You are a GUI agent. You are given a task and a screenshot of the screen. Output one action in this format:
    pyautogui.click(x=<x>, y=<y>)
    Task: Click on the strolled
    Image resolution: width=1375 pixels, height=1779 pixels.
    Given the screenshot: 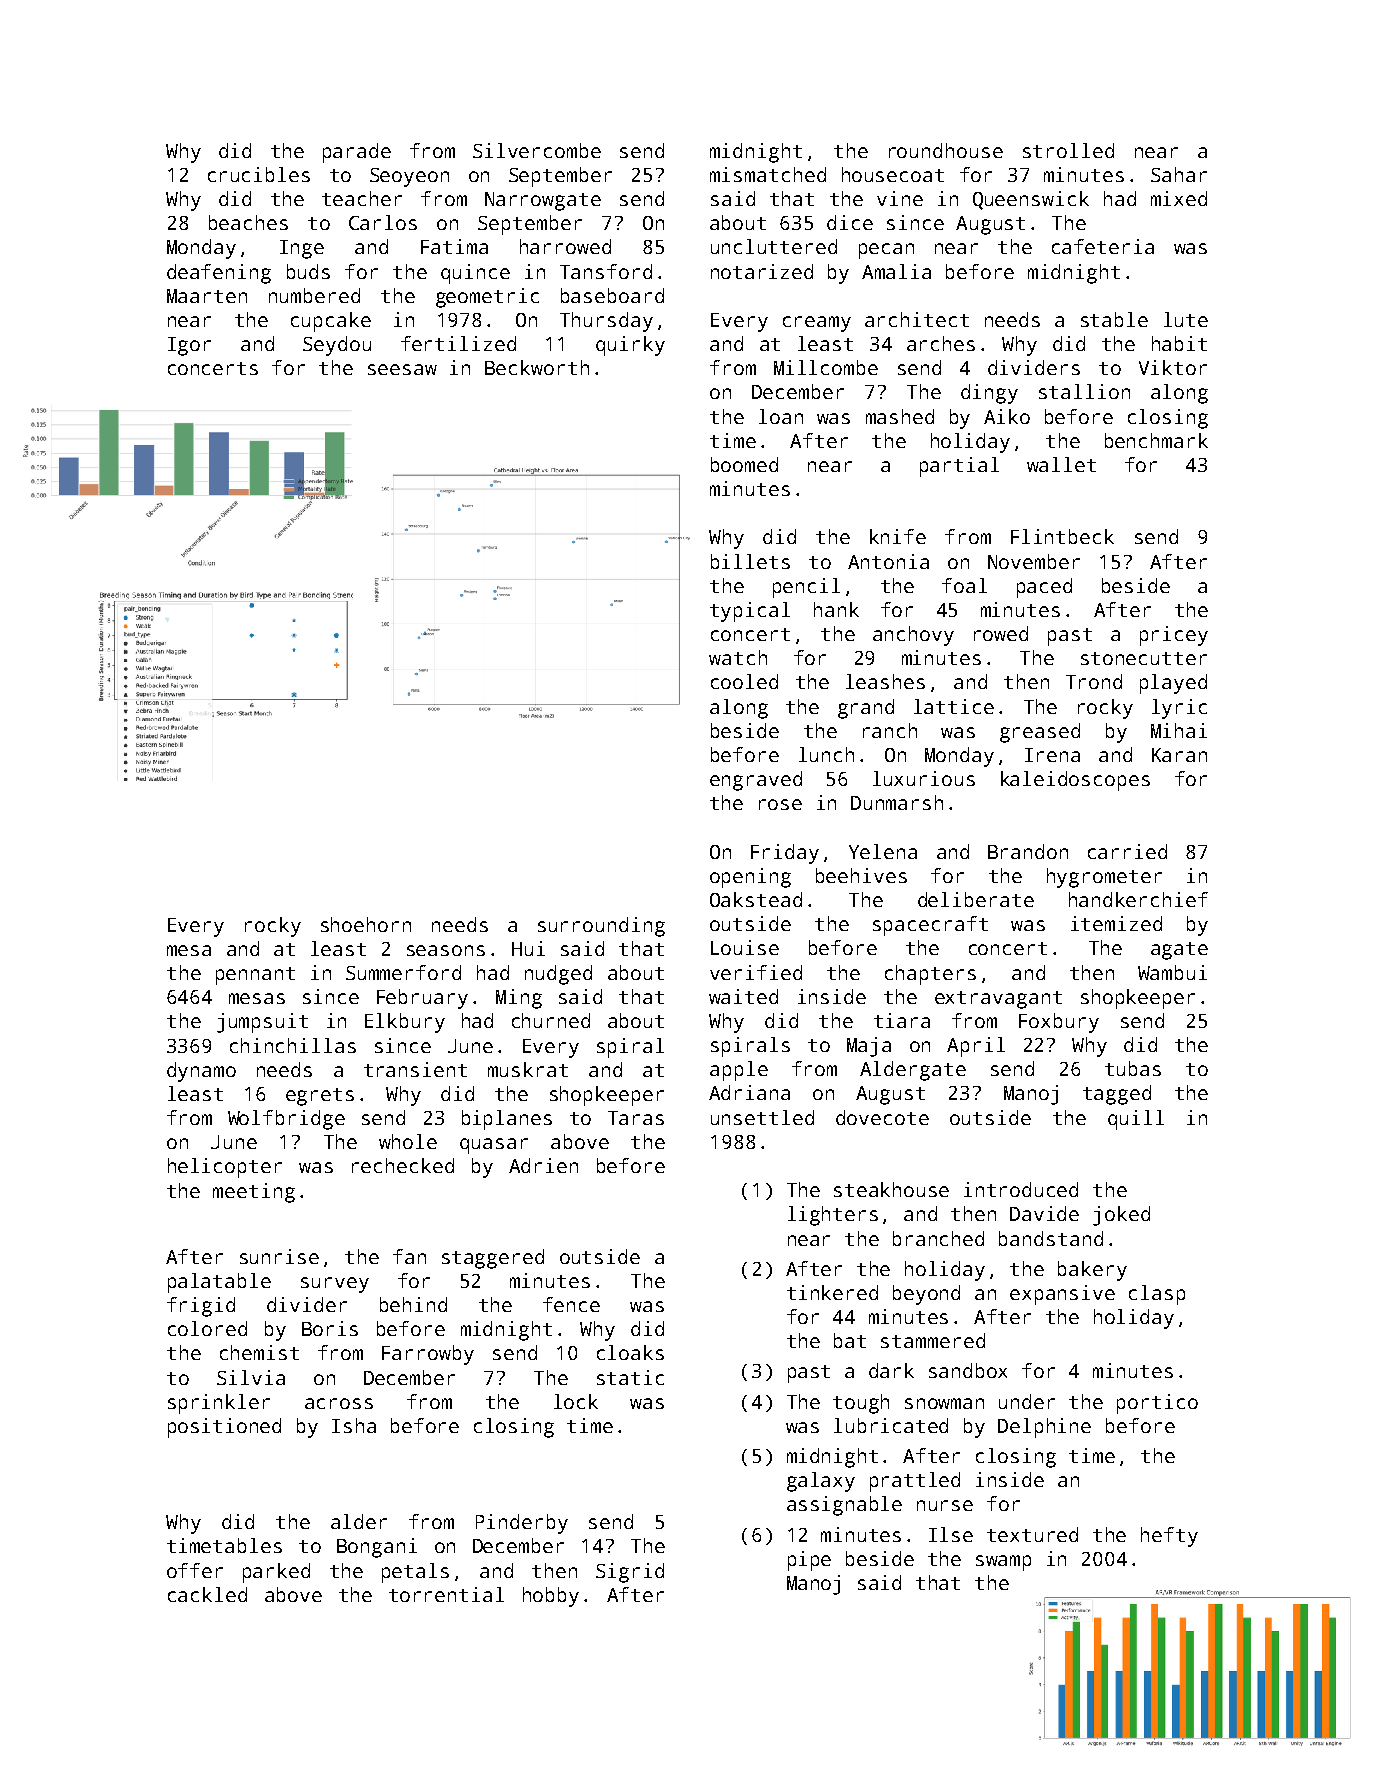 What is the action you would take?
    pyautogui.click(x=1068, y=150)
